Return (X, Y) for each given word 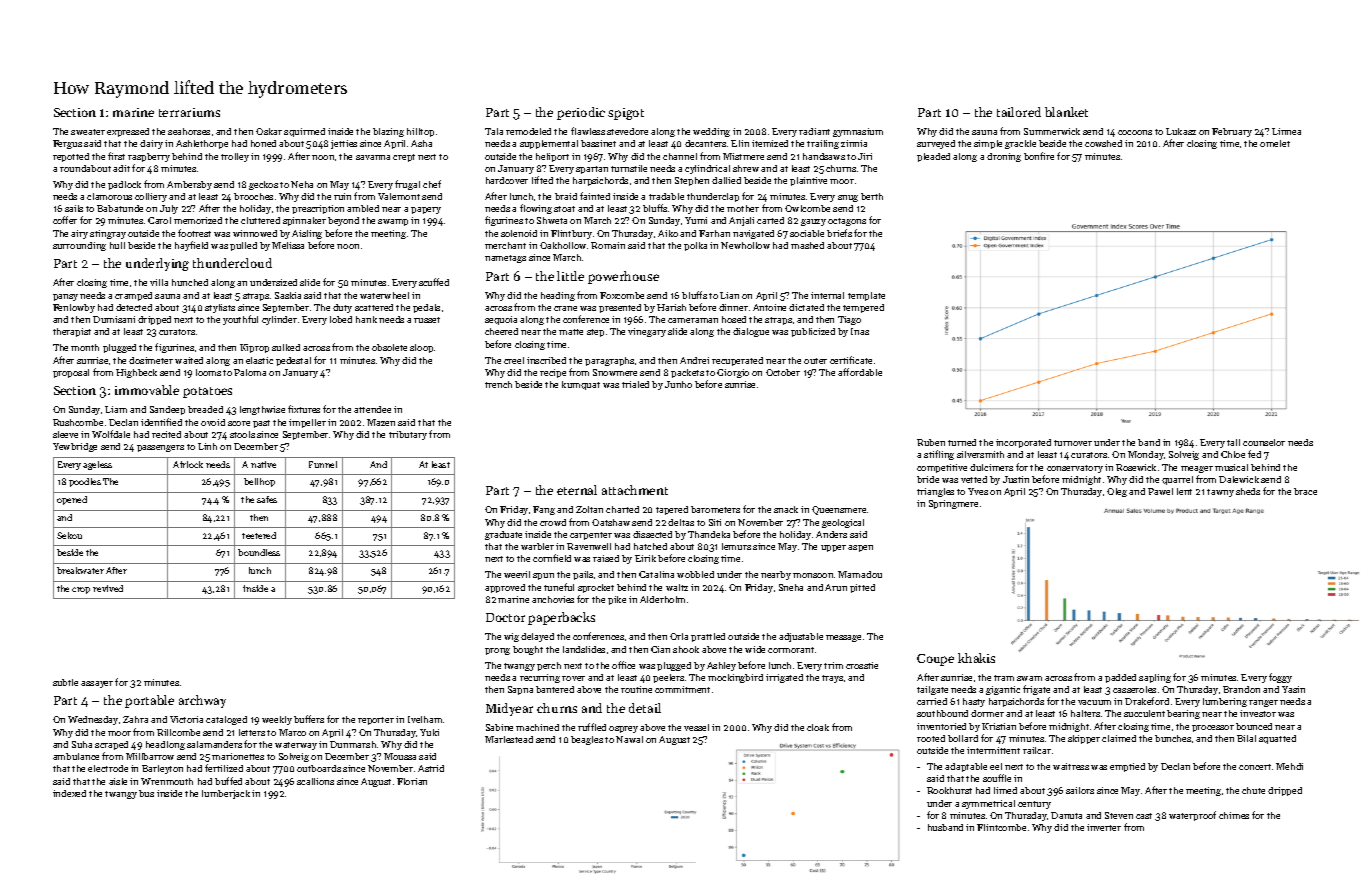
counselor (1264, 442)
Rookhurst (949, 790)
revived (108, 588)
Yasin (1293, 689)
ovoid (213, 422)
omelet (1275, 143)
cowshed (1103, 143)
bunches (1173, 738)
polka (695, 246)
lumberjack (226, 794)
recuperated (737, 361)
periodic (581, 113)
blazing (388, 132)
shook (686, 649)
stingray (108, 234)
